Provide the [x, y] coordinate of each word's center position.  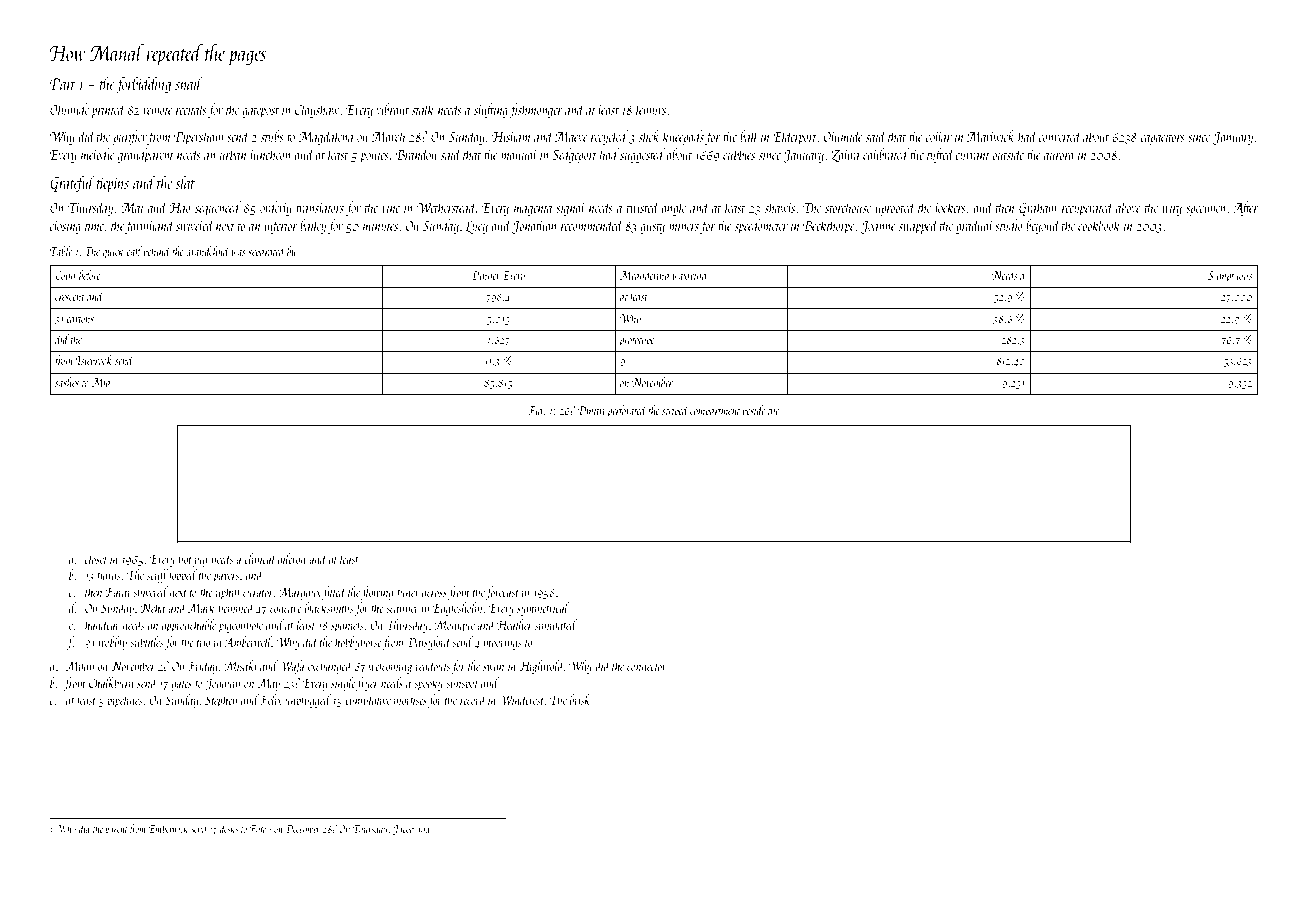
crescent [70, 297]
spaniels [347, 626]
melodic [98, 154]
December [303, 828]
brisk [580, 699]
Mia [101, 382]
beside [754, 410]
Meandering [644, 276]
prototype [637, 342]
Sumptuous [1230, 277]
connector [647, 667]
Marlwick [991, 136]
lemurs [651, 109]
